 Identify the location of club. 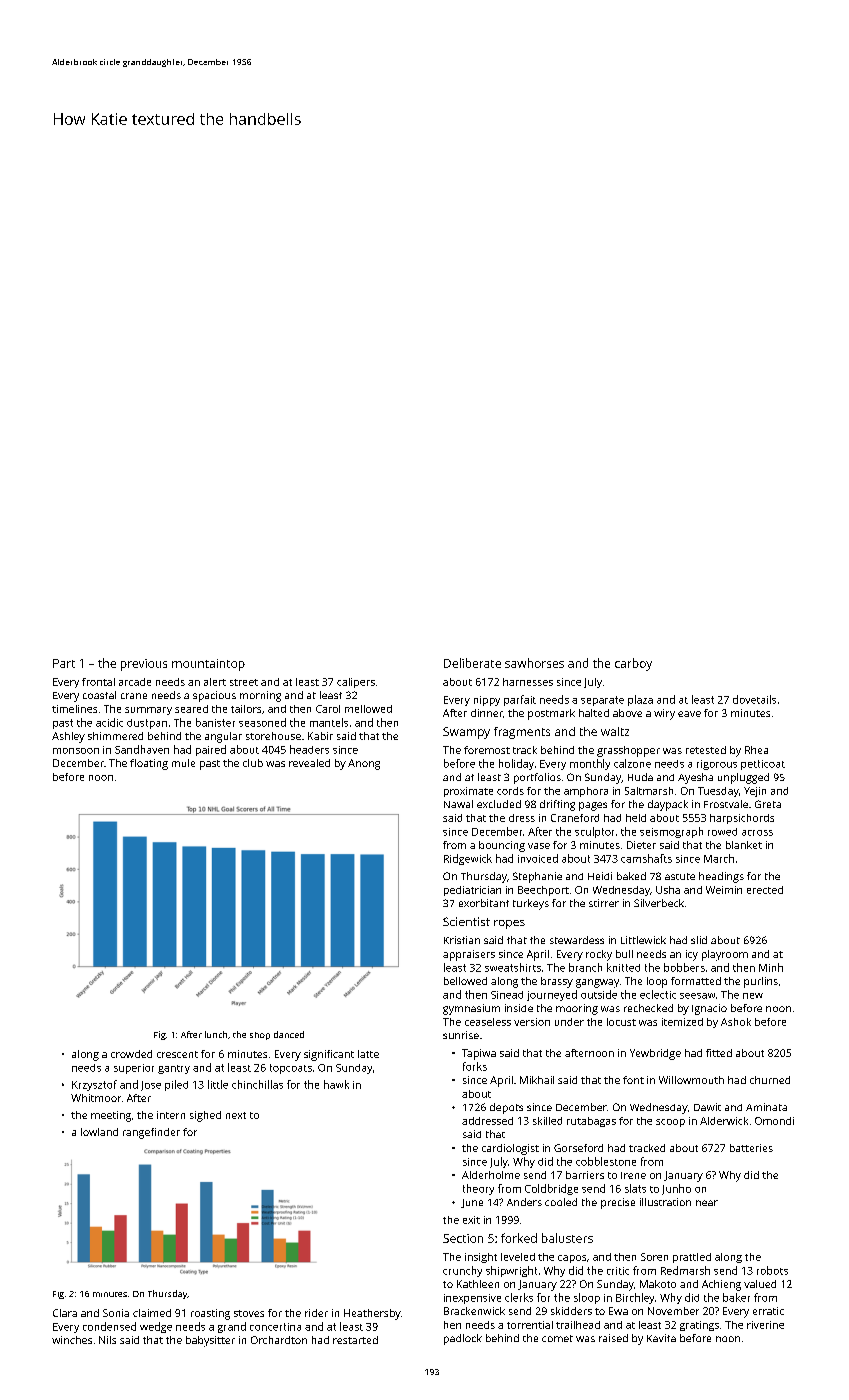
(253, 763).
